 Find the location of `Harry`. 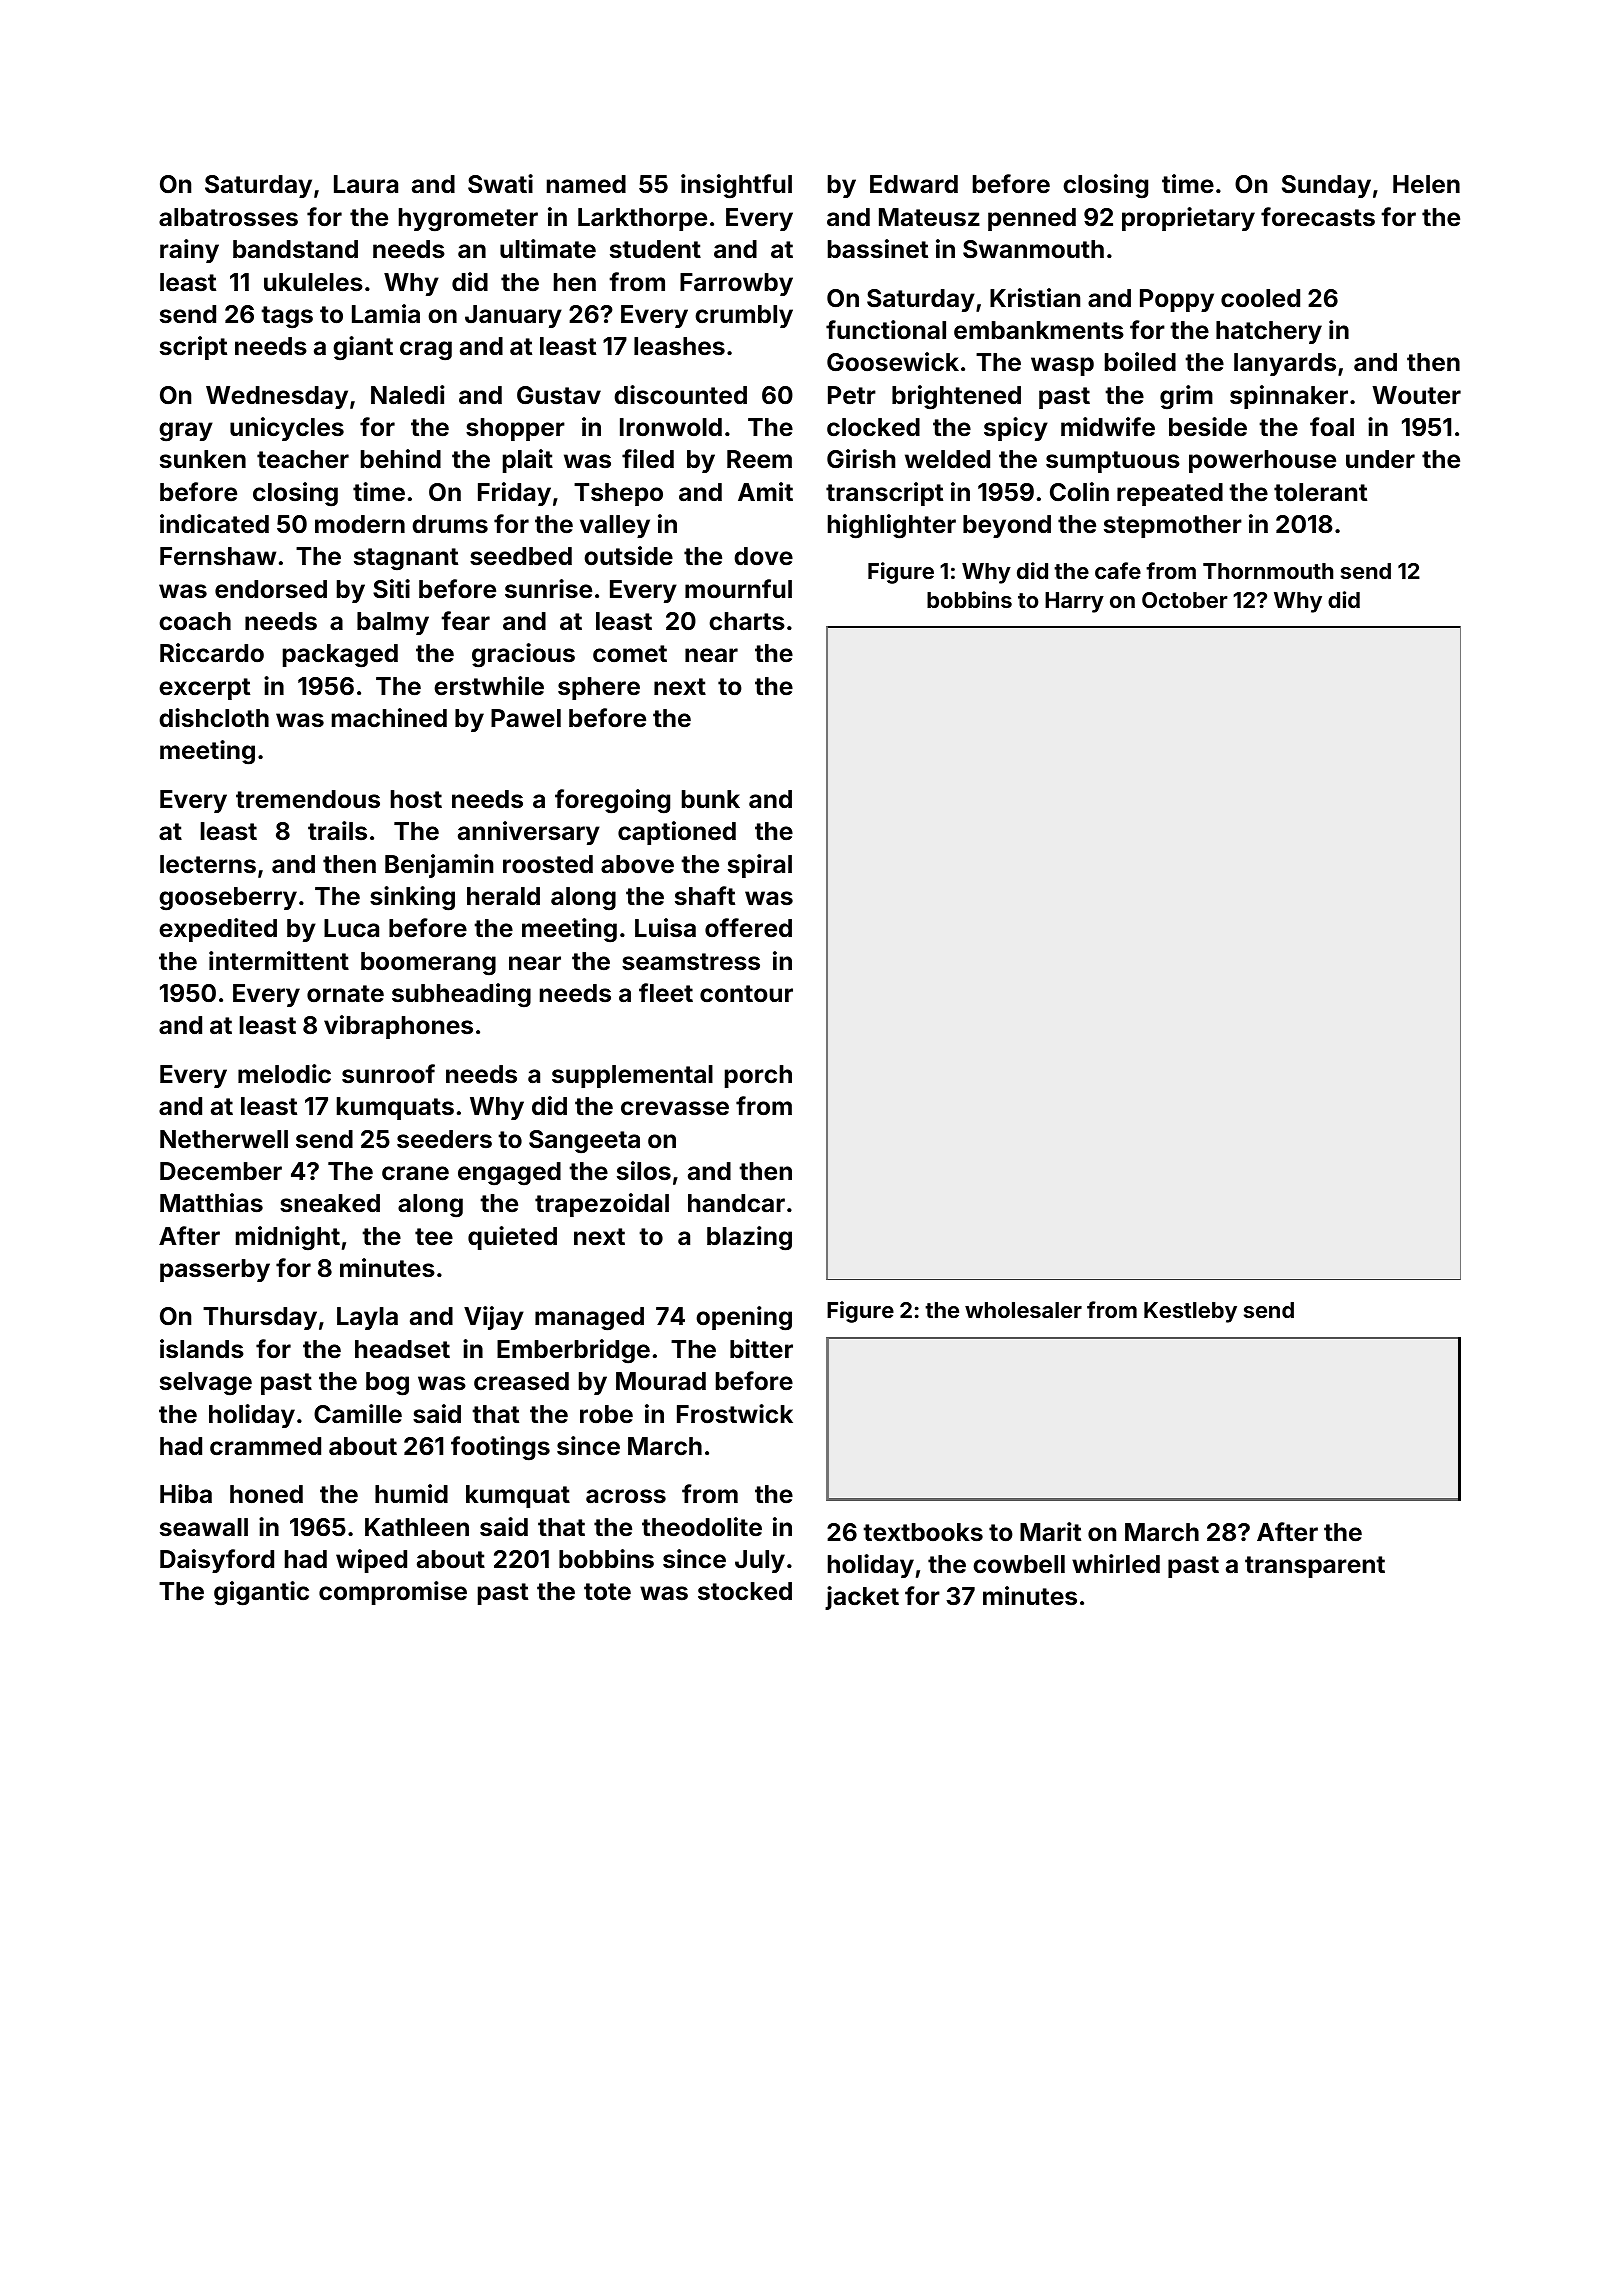

Harry is located at coordinates (1074, 602).
